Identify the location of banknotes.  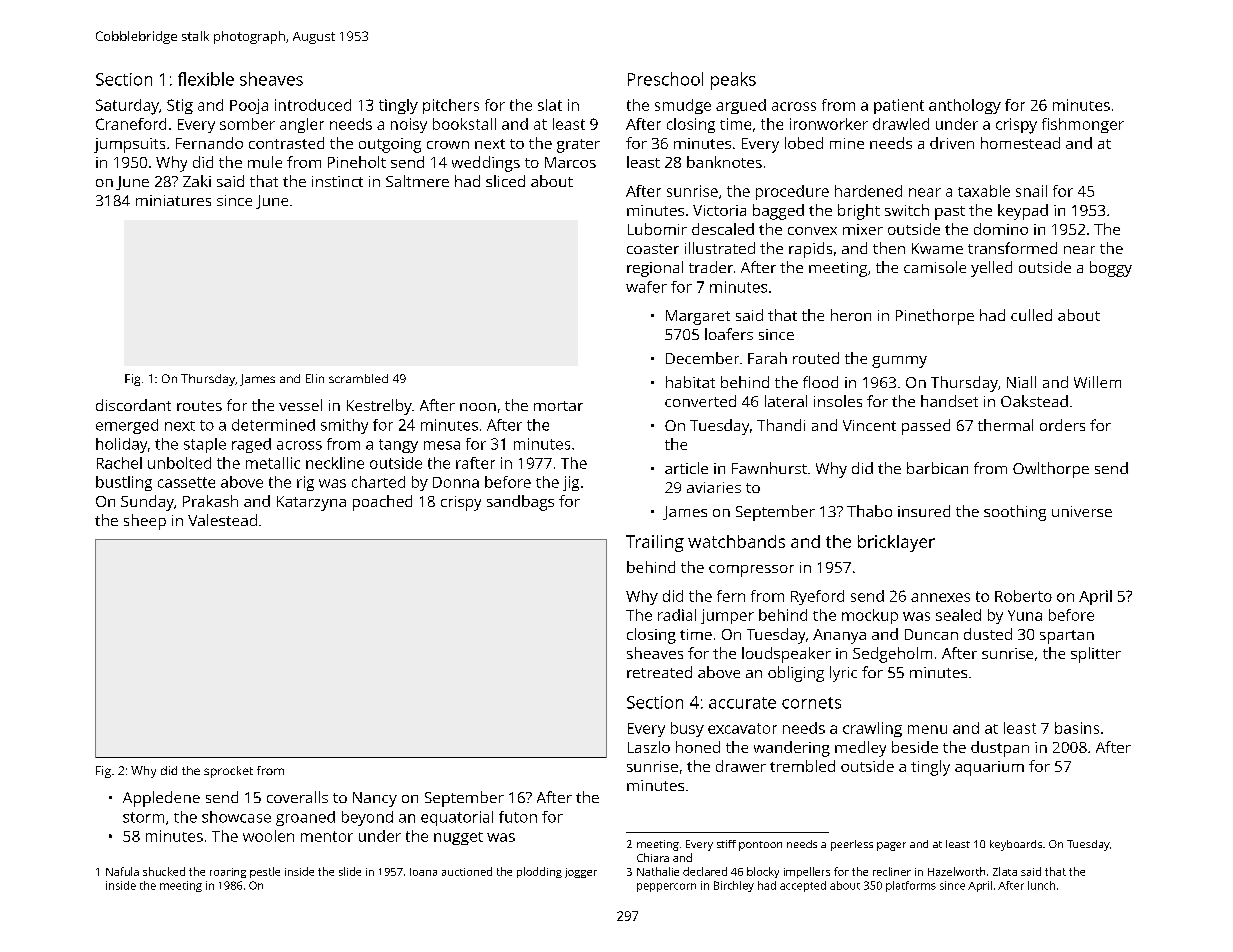
(724, 162).
